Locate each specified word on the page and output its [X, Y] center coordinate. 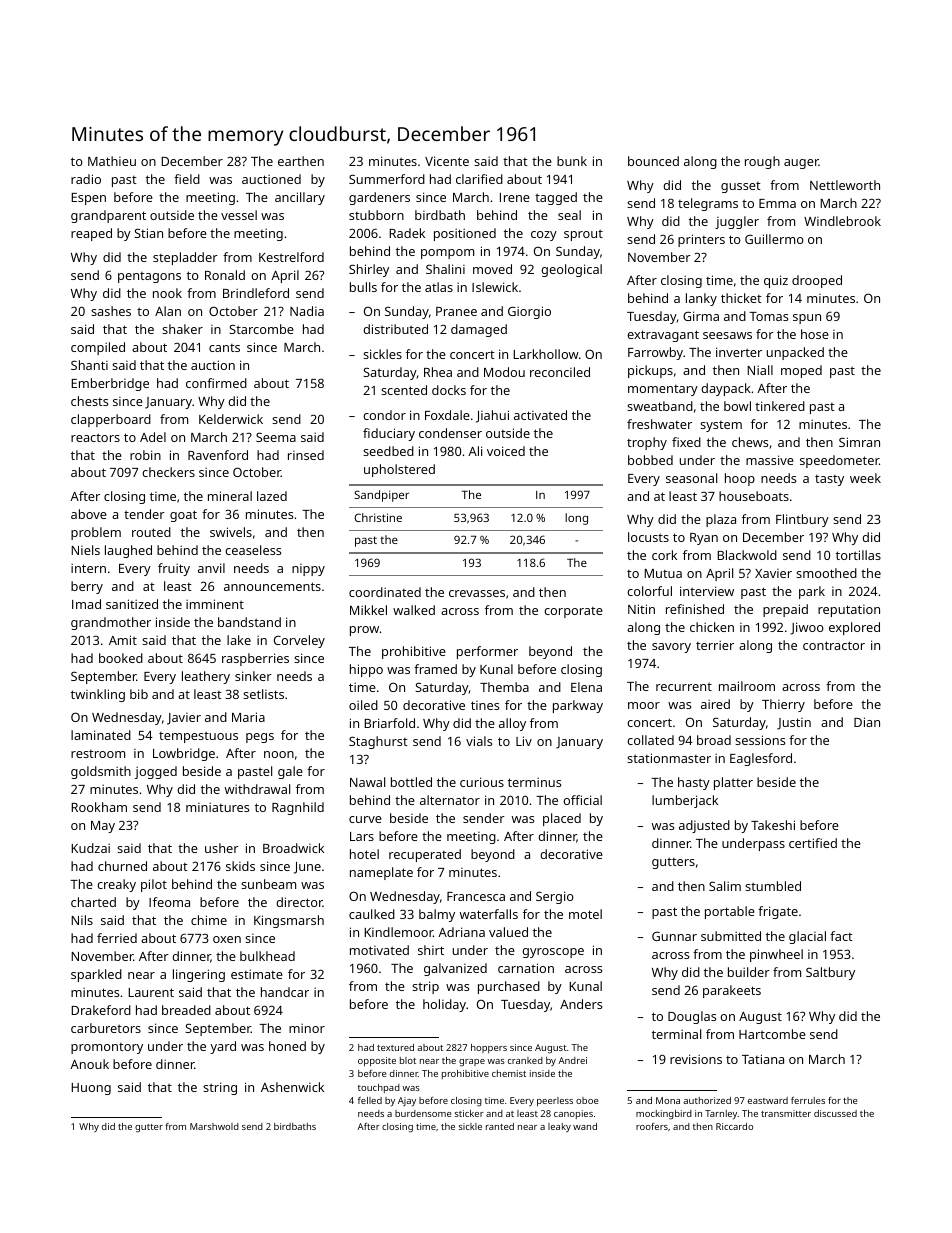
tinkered [780, 406]
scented [404, 390]
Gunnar [674, 936]
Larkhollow [546, 354]
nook [167, 293]
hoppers [489, 1048]
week [865, 478]
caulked [372, 914]
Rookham [99, 807]
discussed [835, 1113]
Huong [91, 1089]
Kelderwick [231, 419]
